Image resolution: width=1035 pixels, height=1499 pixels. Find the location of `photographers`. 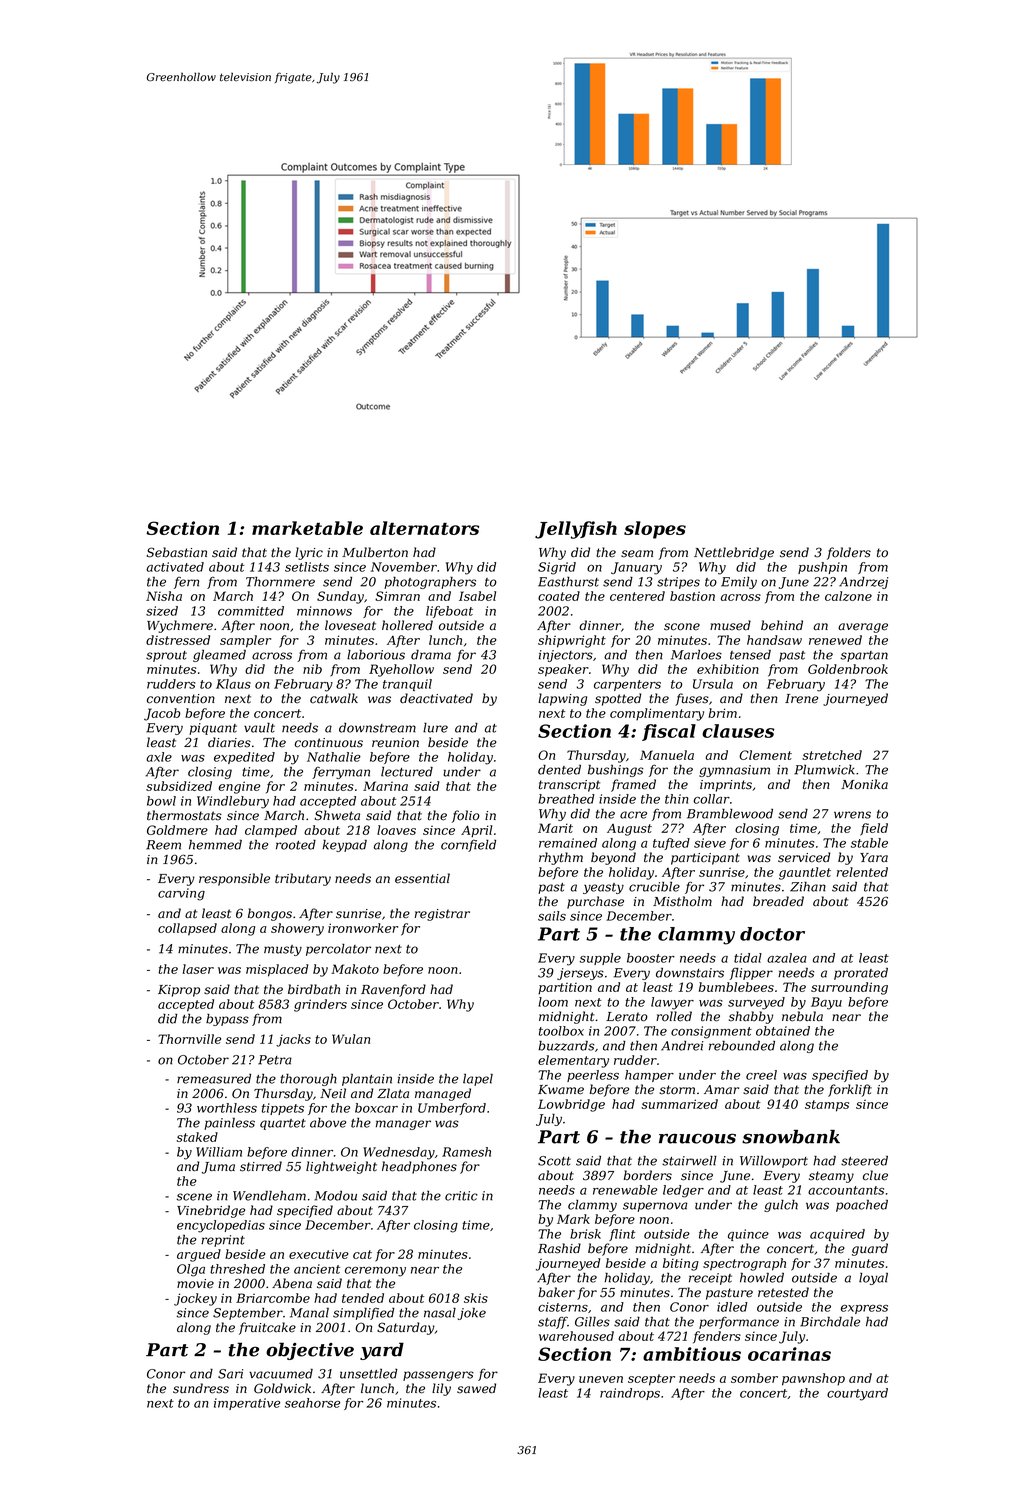

photographers is located at coordinates (430, 583).
